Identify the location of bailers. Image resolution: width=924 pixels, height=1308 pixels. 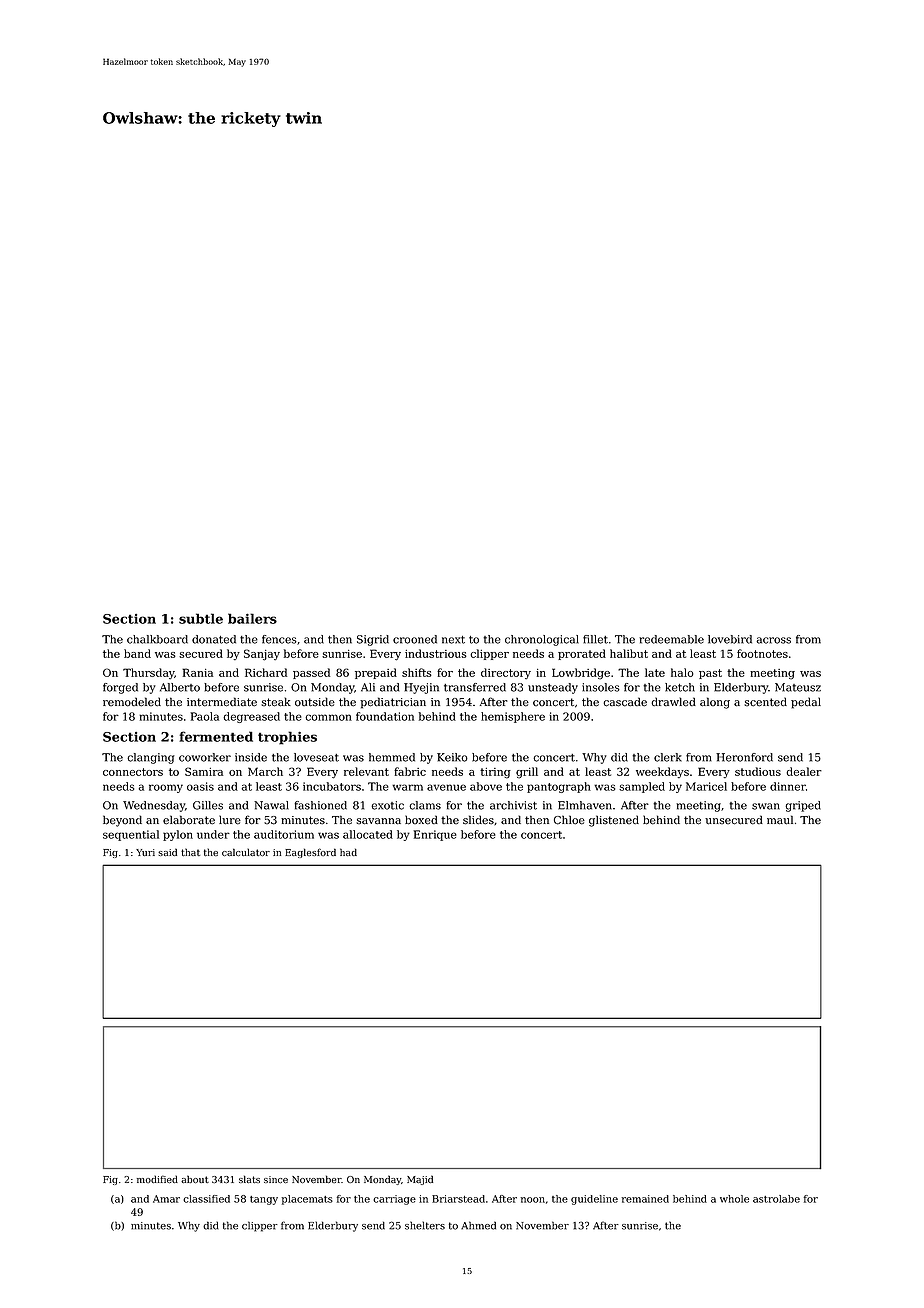
(252, 618).
